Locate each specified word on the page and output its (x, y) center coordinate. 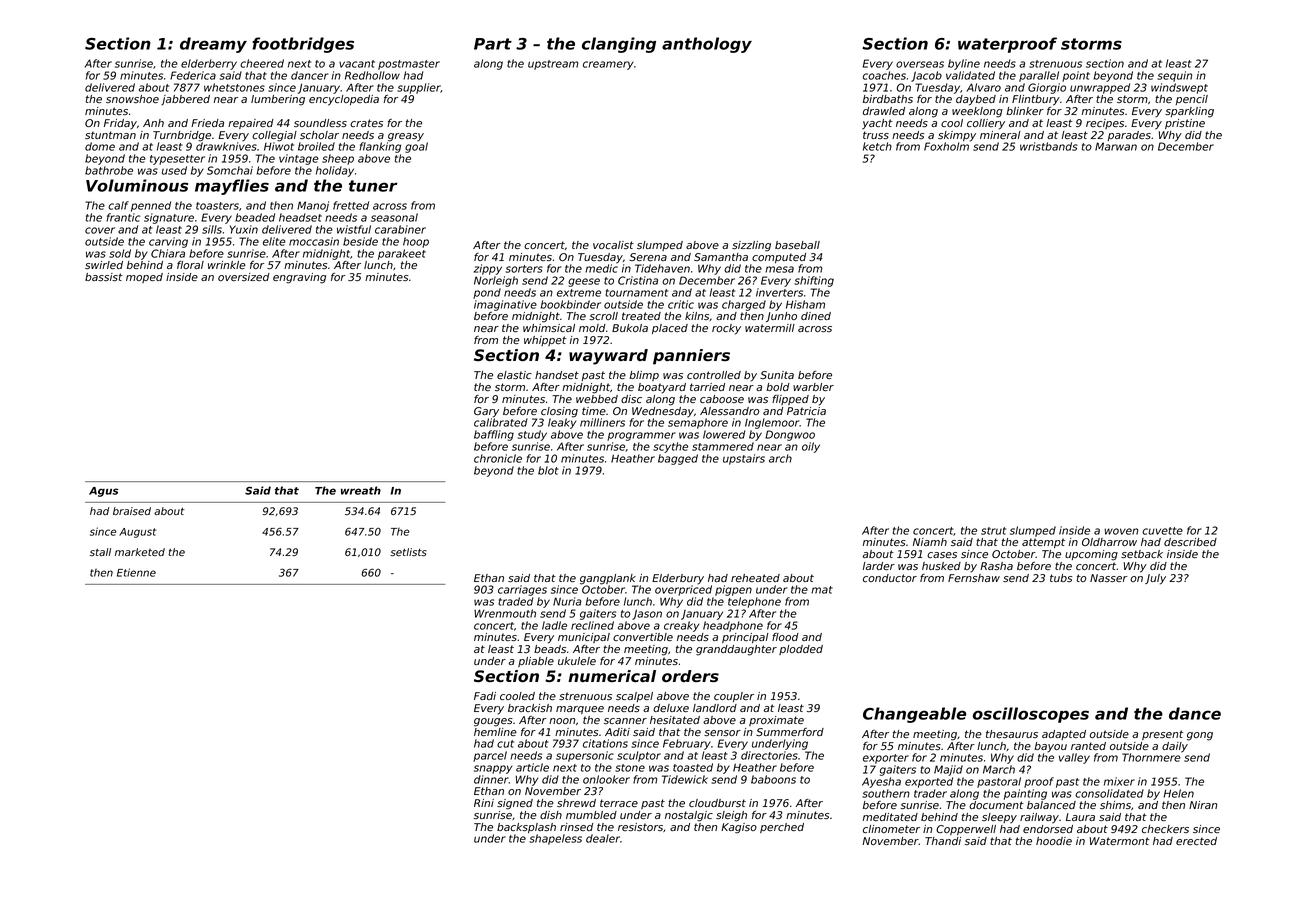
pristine (1185, 124)
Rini (484, 803)
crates (366, 123)
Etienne (136, 572)
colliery (986, 124)
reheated (755, 578)
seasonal (394, 217)
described (1190, 542)
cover (100, 230)
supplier (419, 88)
